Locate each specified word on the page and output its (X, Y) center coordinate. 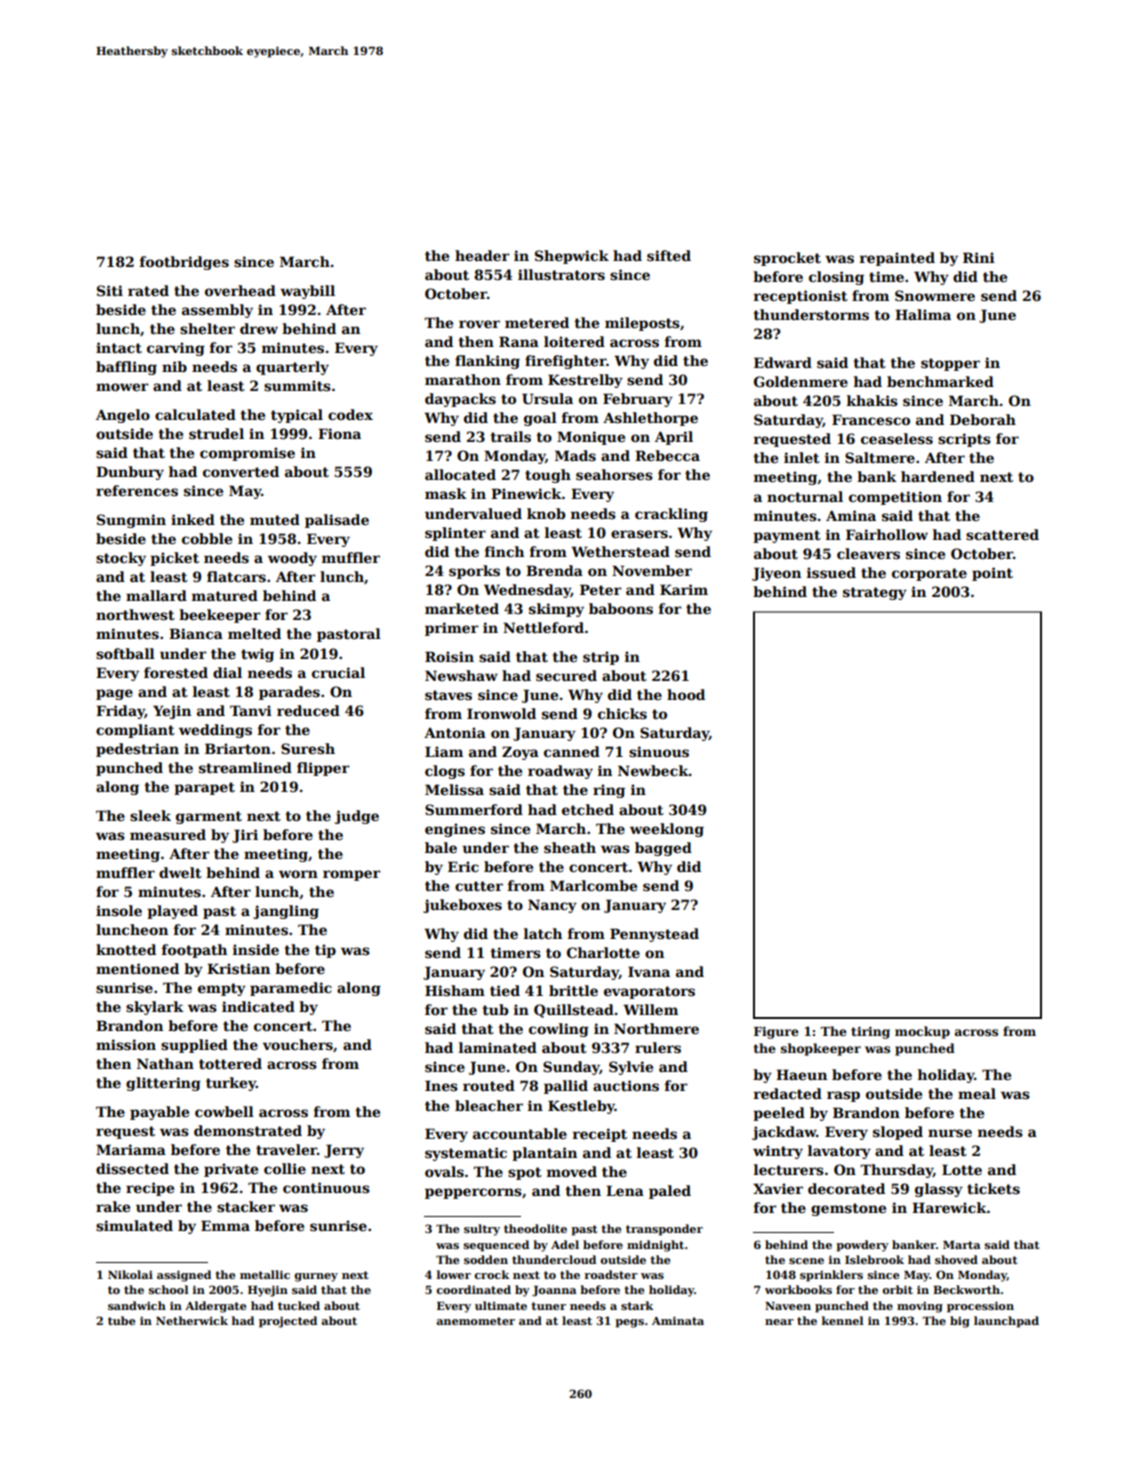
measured (168, 834)
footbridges (184, 263)
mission (126, 1044)
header (482, 255)
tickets (993, 1188)
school (168, 1289)
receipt (600, 1135)
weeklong (667, 830)
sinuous (659, 751)
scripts (964, 440)
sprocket (787, 259)
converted (241, 471)
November (652, 570)
